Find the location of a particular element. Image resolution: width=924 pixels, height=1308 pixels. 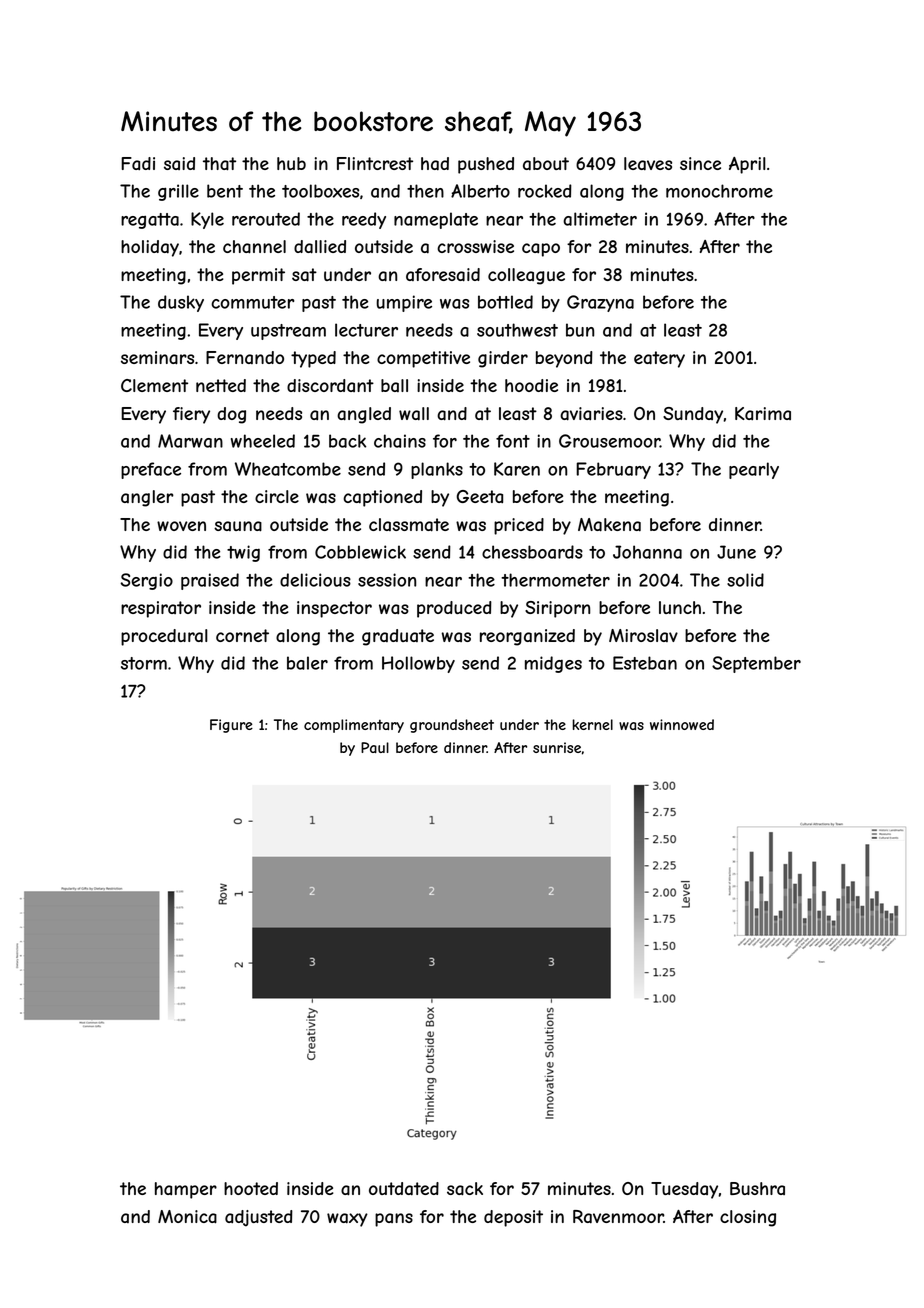

solid is located at coordinates (745, 580).
